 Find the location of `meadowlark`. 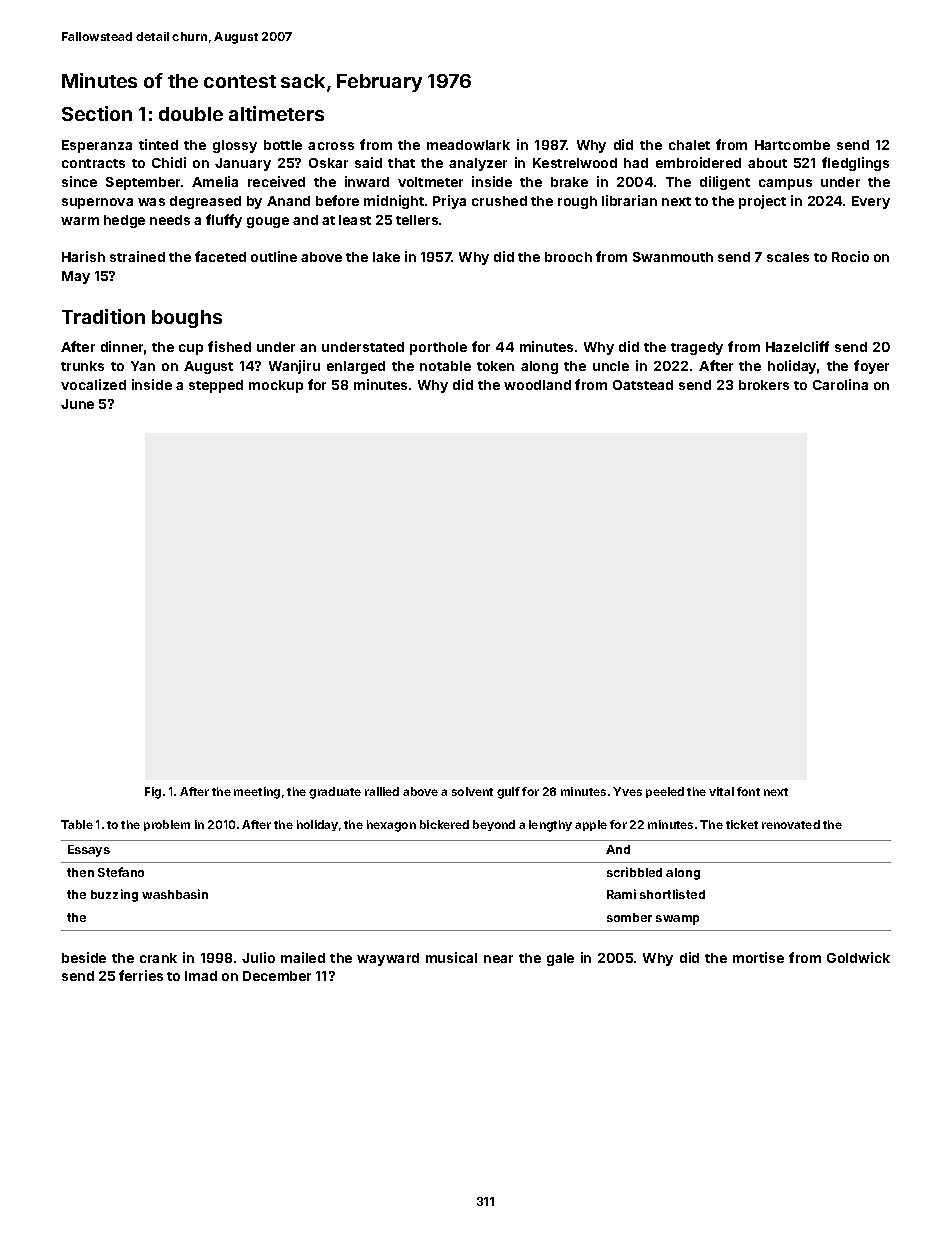

meadowlark is located at coordinates (468, 145).
